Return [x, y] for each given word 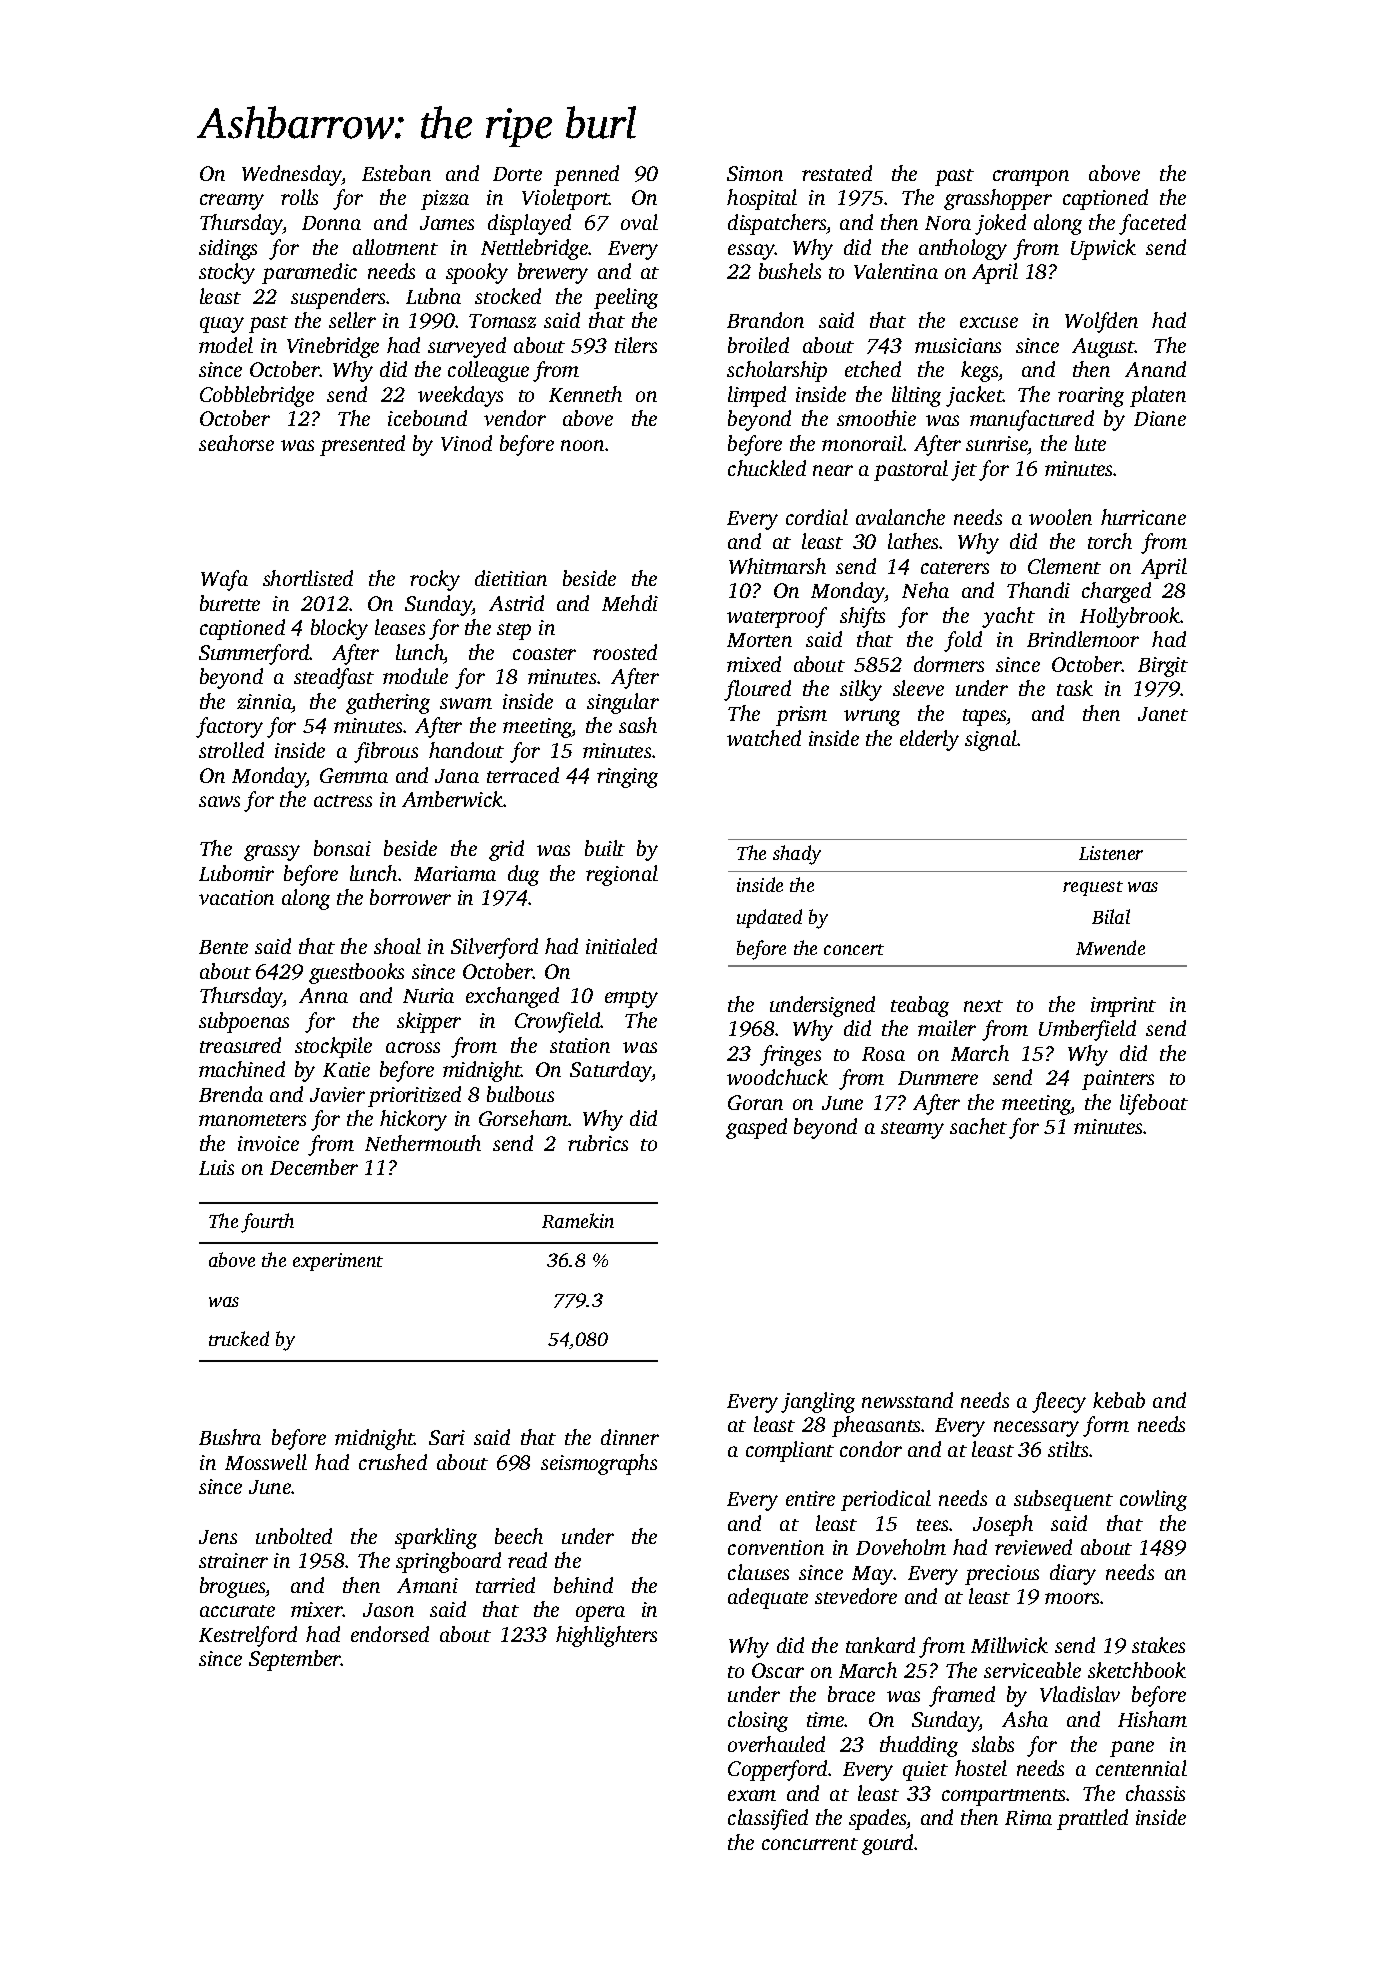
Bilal [1111, 916]
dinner [630, 1437]
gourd [887, 1844]
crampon [1031, 178]
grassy [272, 853]
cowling [1153, 1500]
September [295, 1660]
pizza [445, 200]
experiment [338, 1262]
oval [639, 222]
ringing [627, 778]
